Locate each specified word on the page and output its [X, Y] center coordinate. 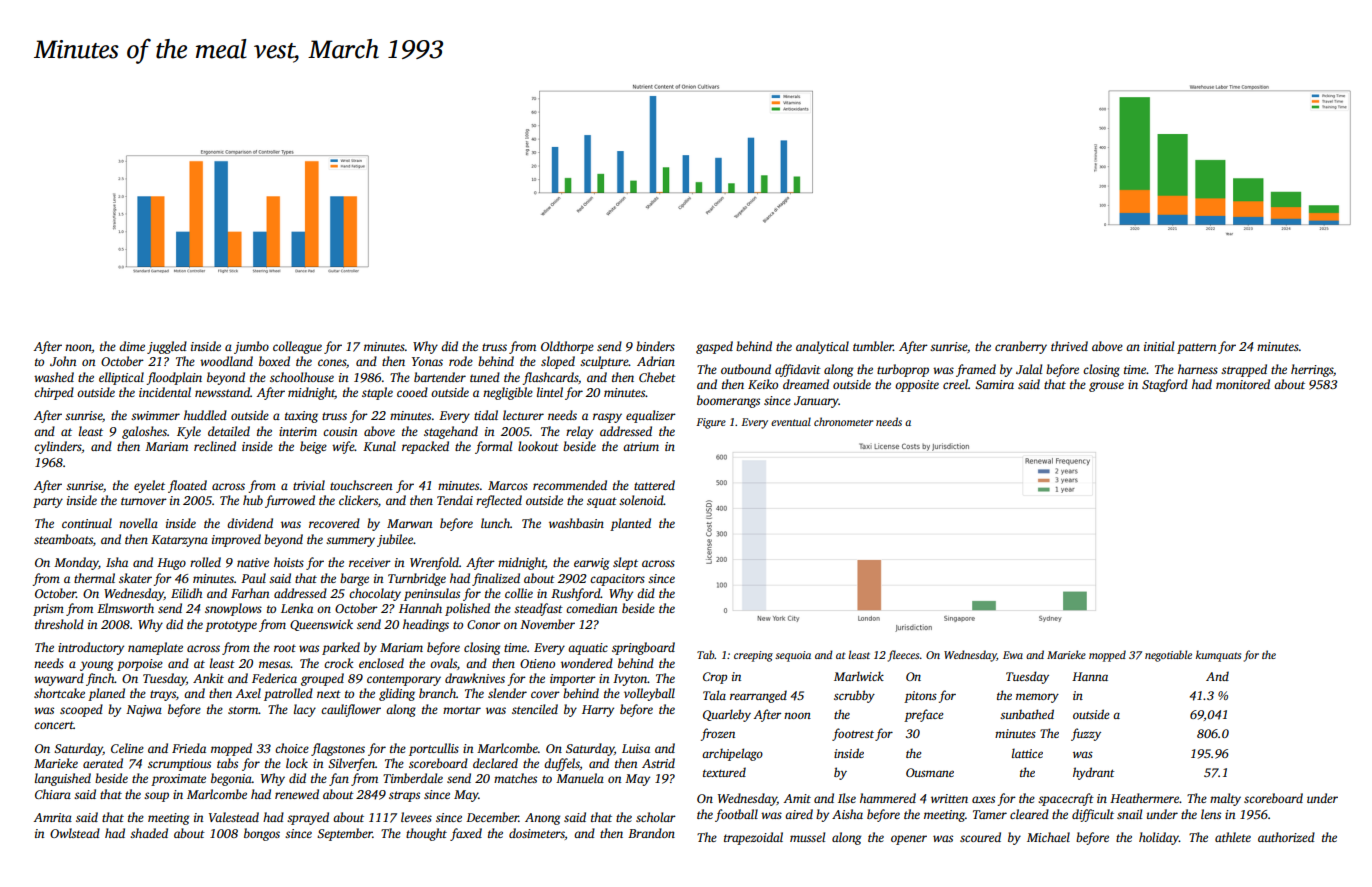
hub [253, 500]
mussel [807, 837]
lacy [305, 710]
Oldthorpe [567, 347]
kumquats [1218, 656]
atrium [641, 446]
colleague [297, 347]
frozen [718, 734]
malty [1225, 799]
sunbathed [1027, 714]
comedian [592, 608]
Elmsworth [125, 608]
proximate [178, 780]
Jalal [1029, 369]
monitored [1243, 384]
